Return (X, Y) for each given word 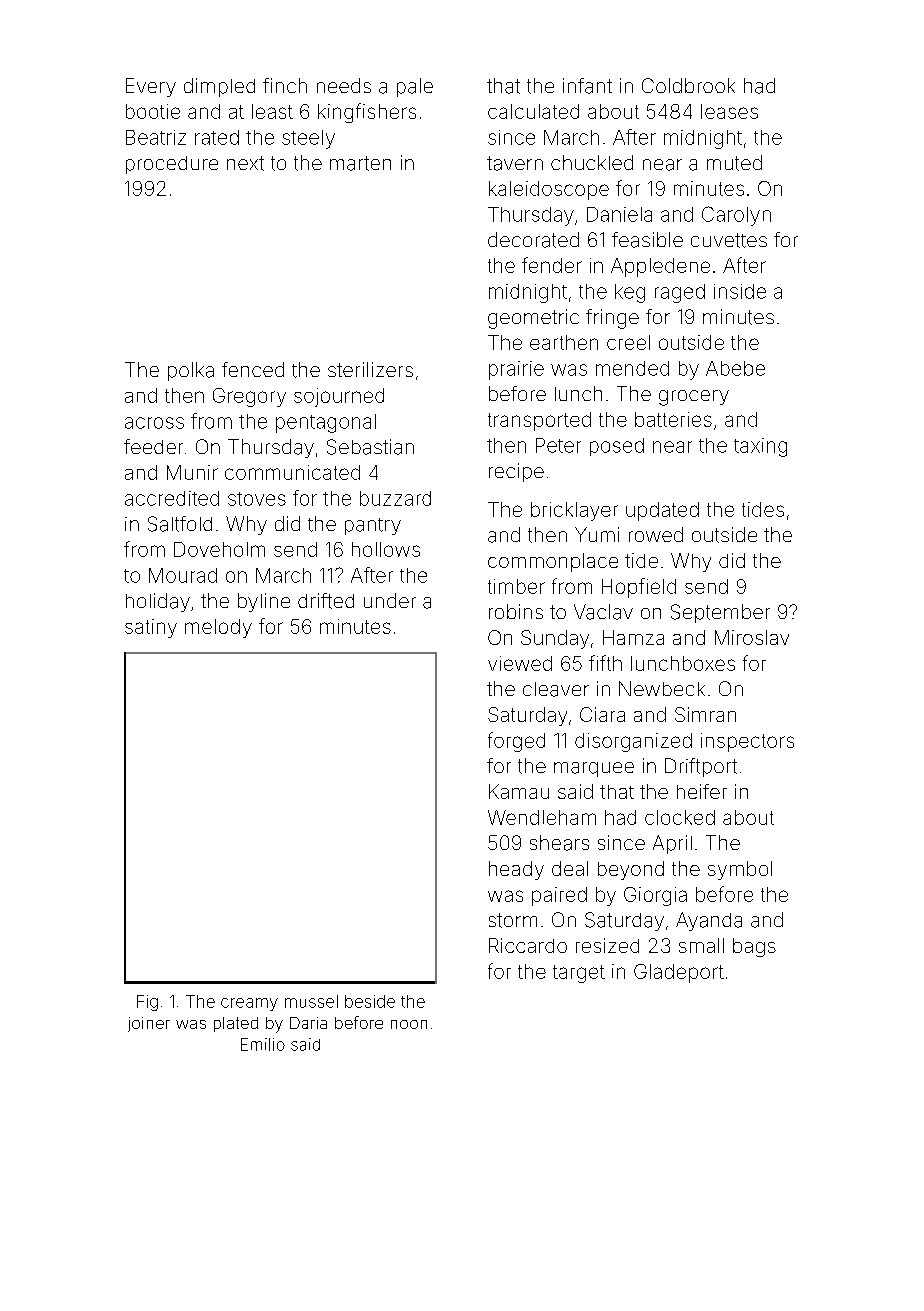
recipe (516, 472)
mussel (311, 1001)
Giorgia (655, 896)
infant (587, 86)
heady (516, 870)
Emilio (263, 1044)
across (154, 423)
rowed (656, 534)
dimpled (219, 87)
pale (415, 87)
